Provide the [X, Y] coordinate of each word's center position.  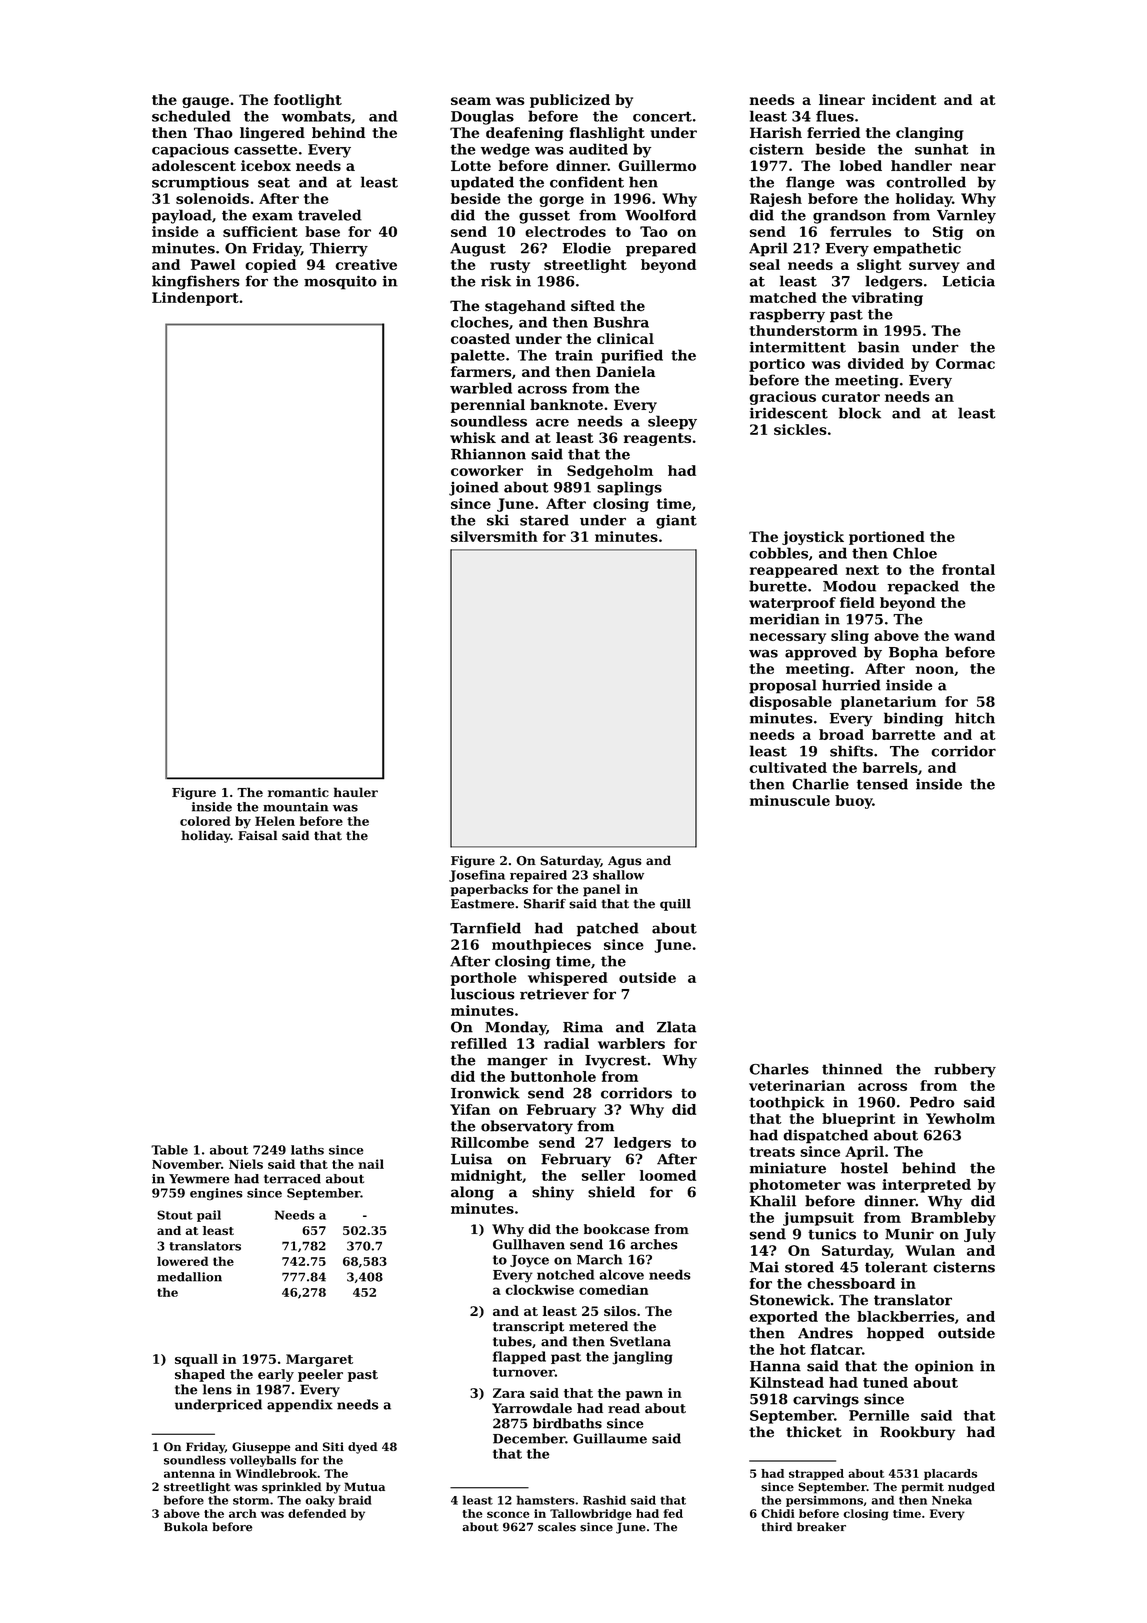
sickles [800, 429]
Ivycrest [616, 1062]
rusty [510, 266]
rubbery [965, 1070]
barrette [903, 734]
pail [209, 1216]
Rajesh [776, 200]
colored [205, 821]
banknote [566, 404]
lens [217, 1389]
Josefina [477, 876]
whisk [473, 437]
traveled [330, 215]
